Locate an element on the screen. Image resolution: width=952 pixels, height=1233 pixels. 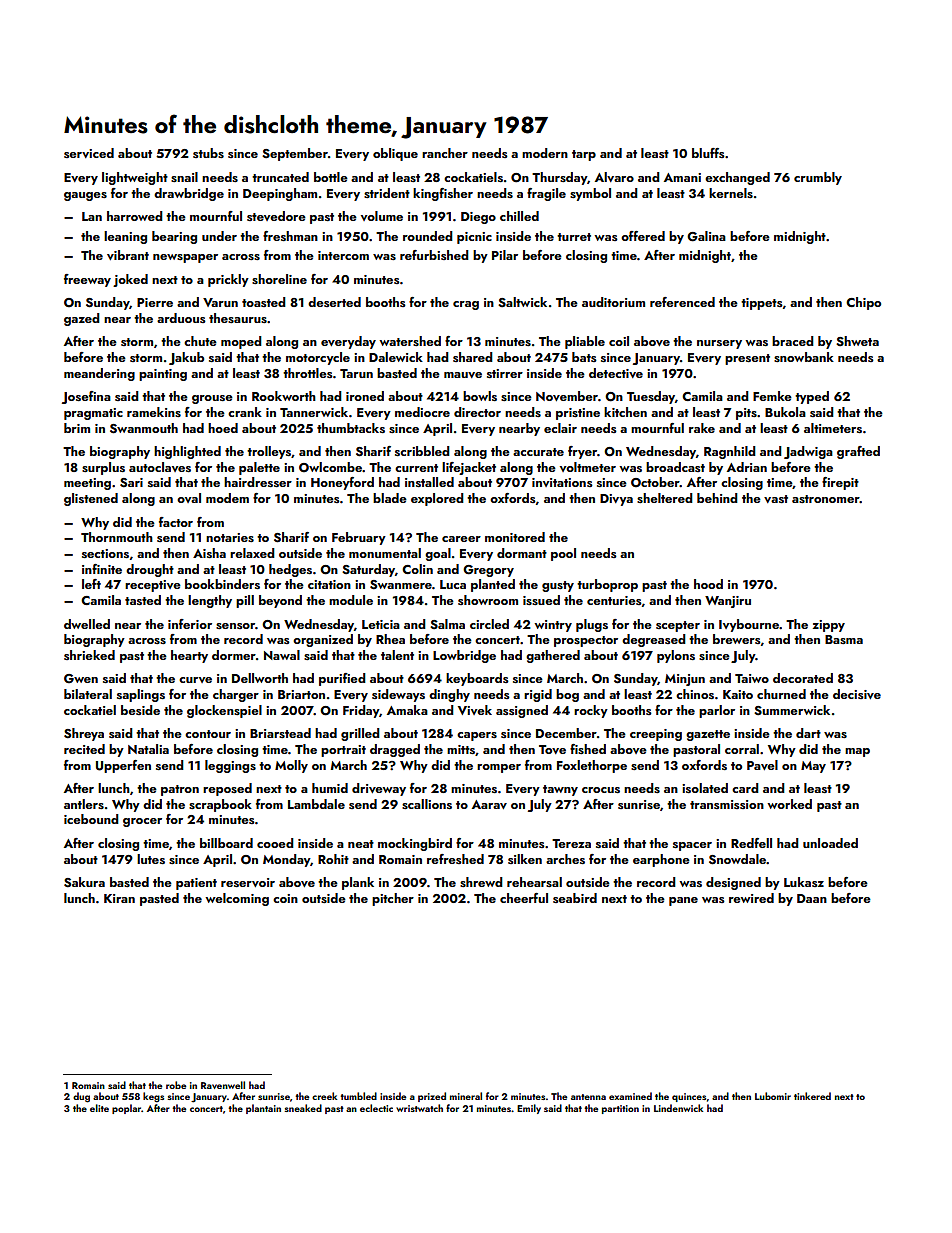
serviced is located at coordinates (89, 153).
